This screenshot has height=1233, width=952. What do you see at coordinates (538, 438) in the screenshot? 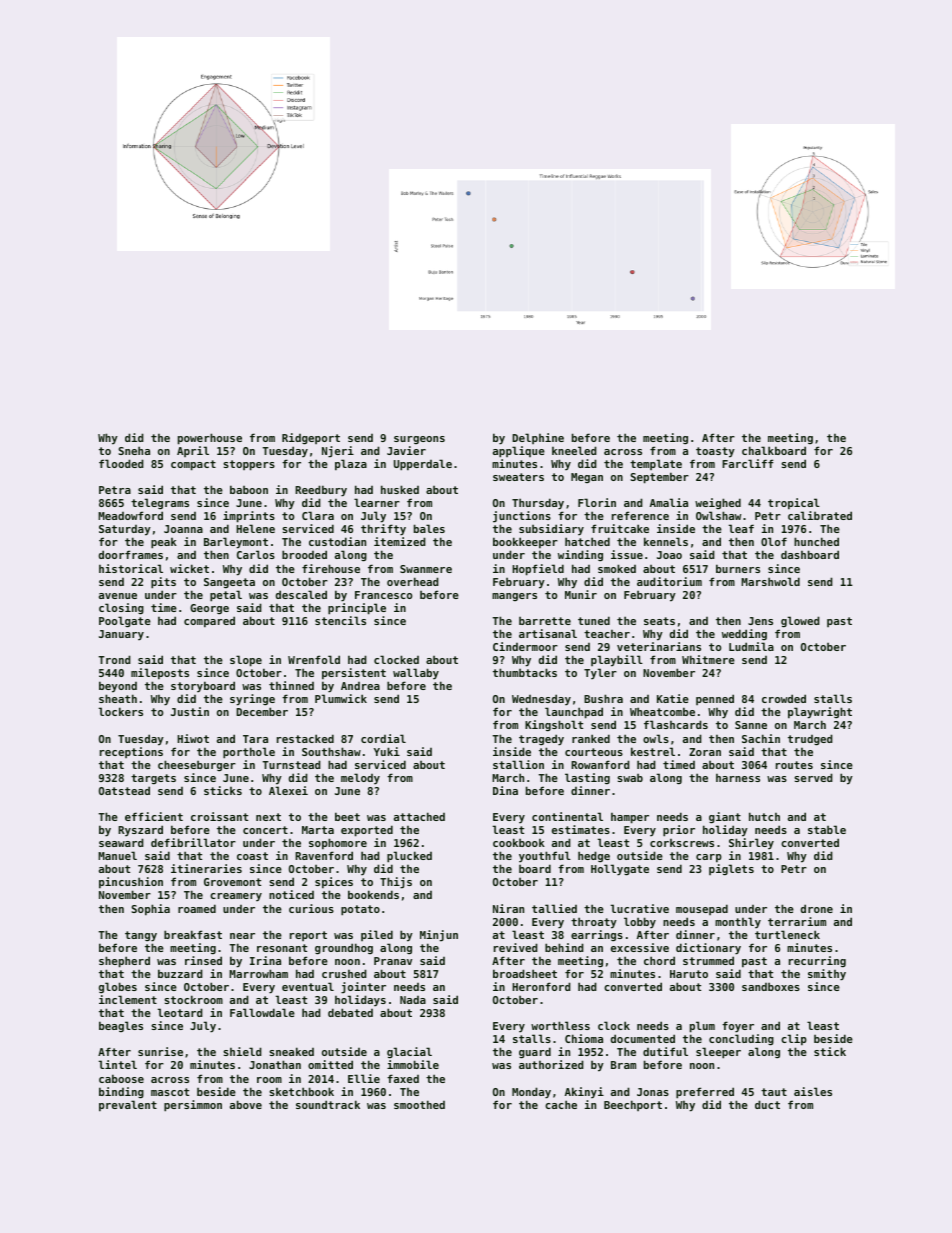
I see `Delphine` at bounding box center [538, 438].
